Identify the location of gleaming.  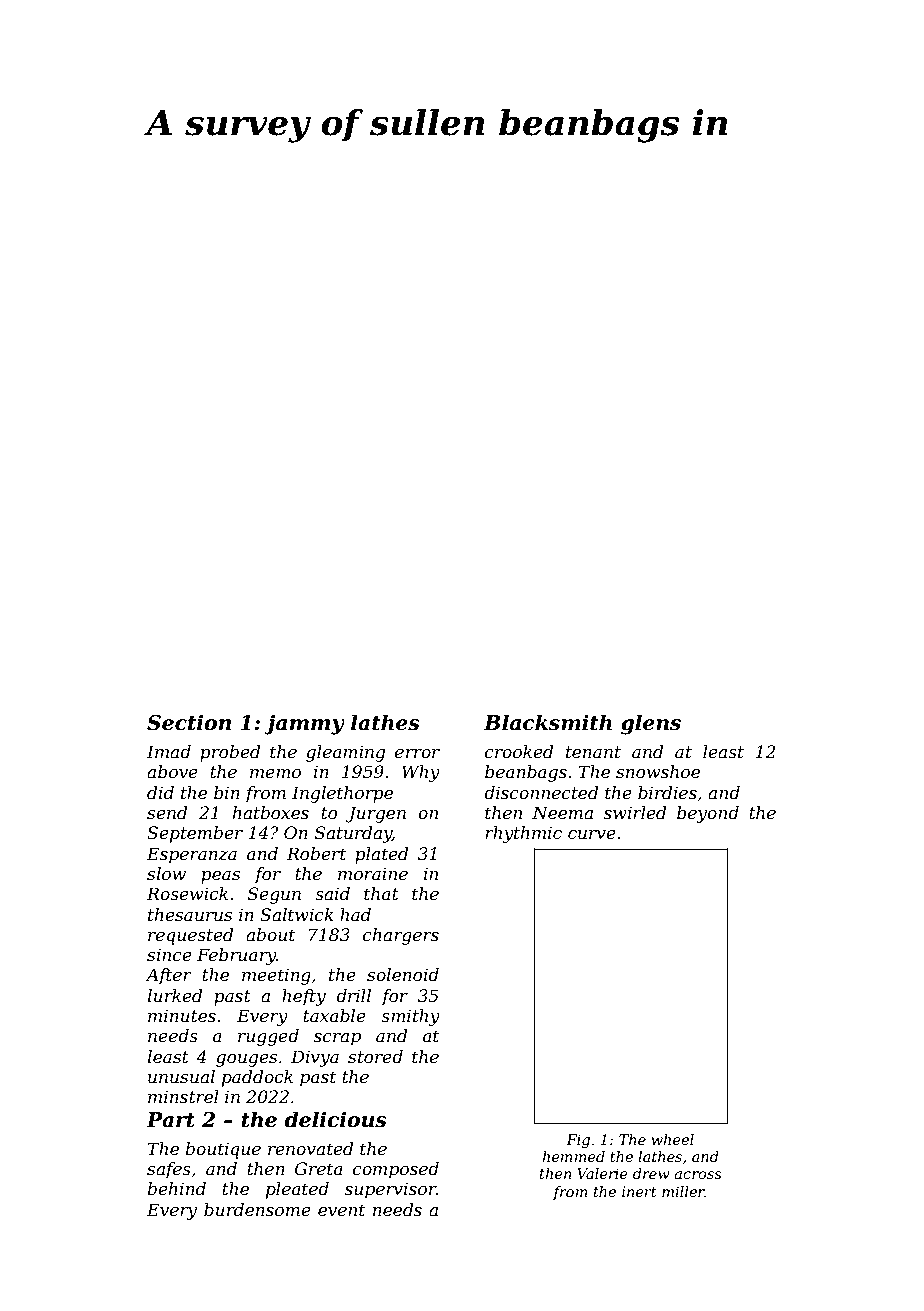
(345, 753).
